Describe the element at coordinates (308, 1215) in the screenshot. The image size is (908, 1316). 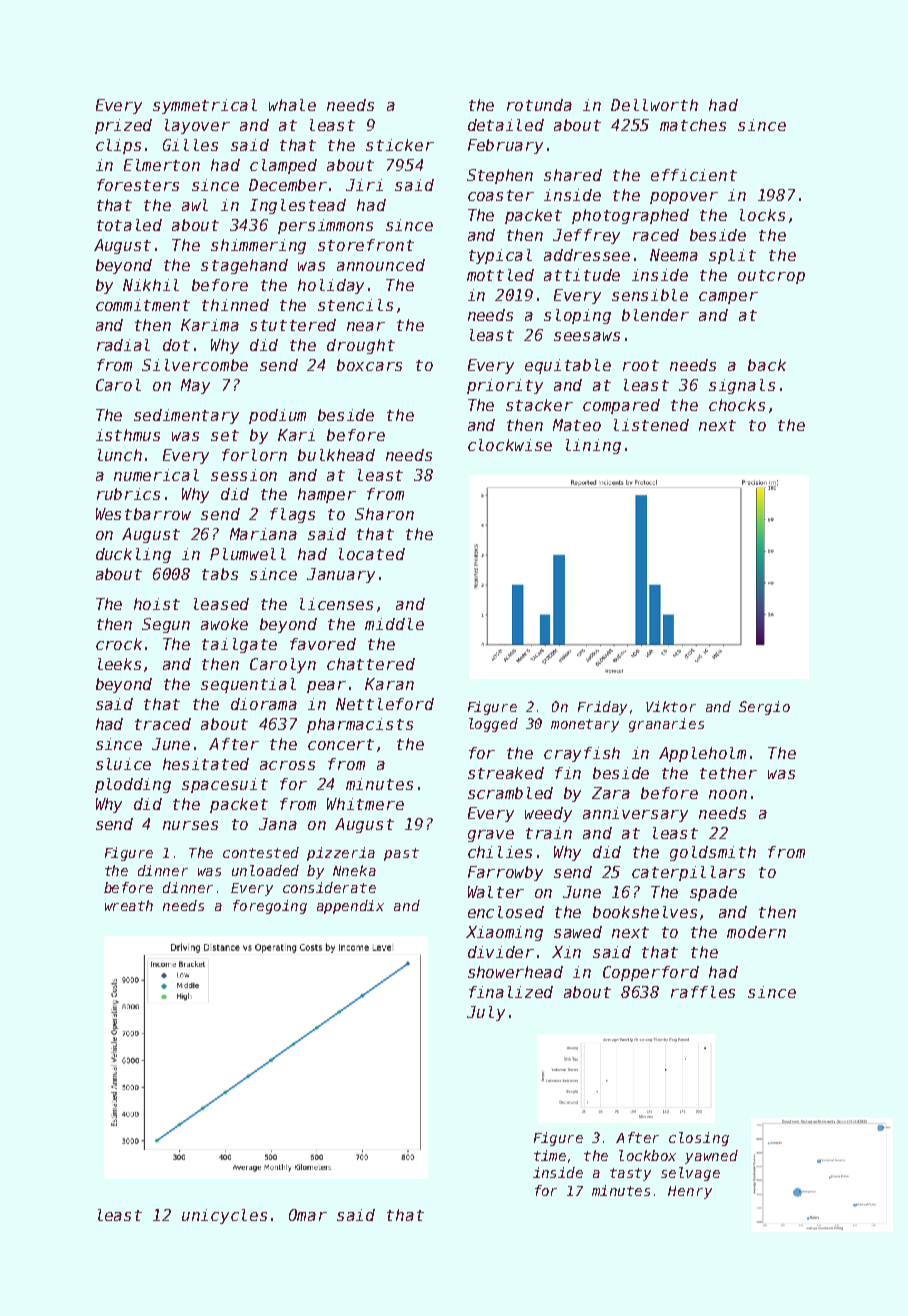
I see `Omar` at that location.
